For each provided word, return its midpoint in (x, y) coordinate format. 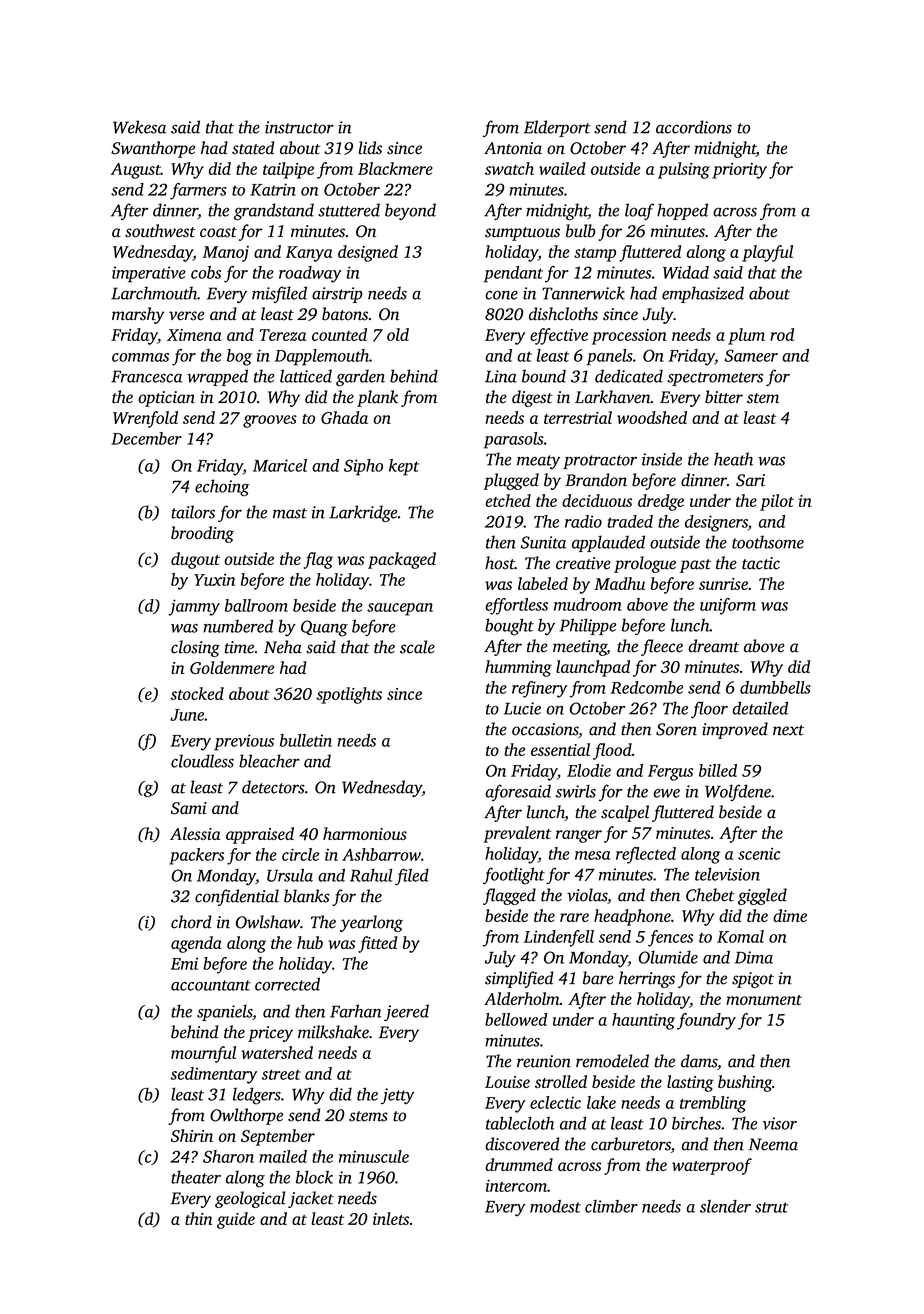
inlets (391, 1218)
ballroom (256, 605)
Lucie (522, 708)
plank (377, 398)
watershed (277, 1052)
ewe (666, 793)
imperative (149, 274)
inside (662, 459)
